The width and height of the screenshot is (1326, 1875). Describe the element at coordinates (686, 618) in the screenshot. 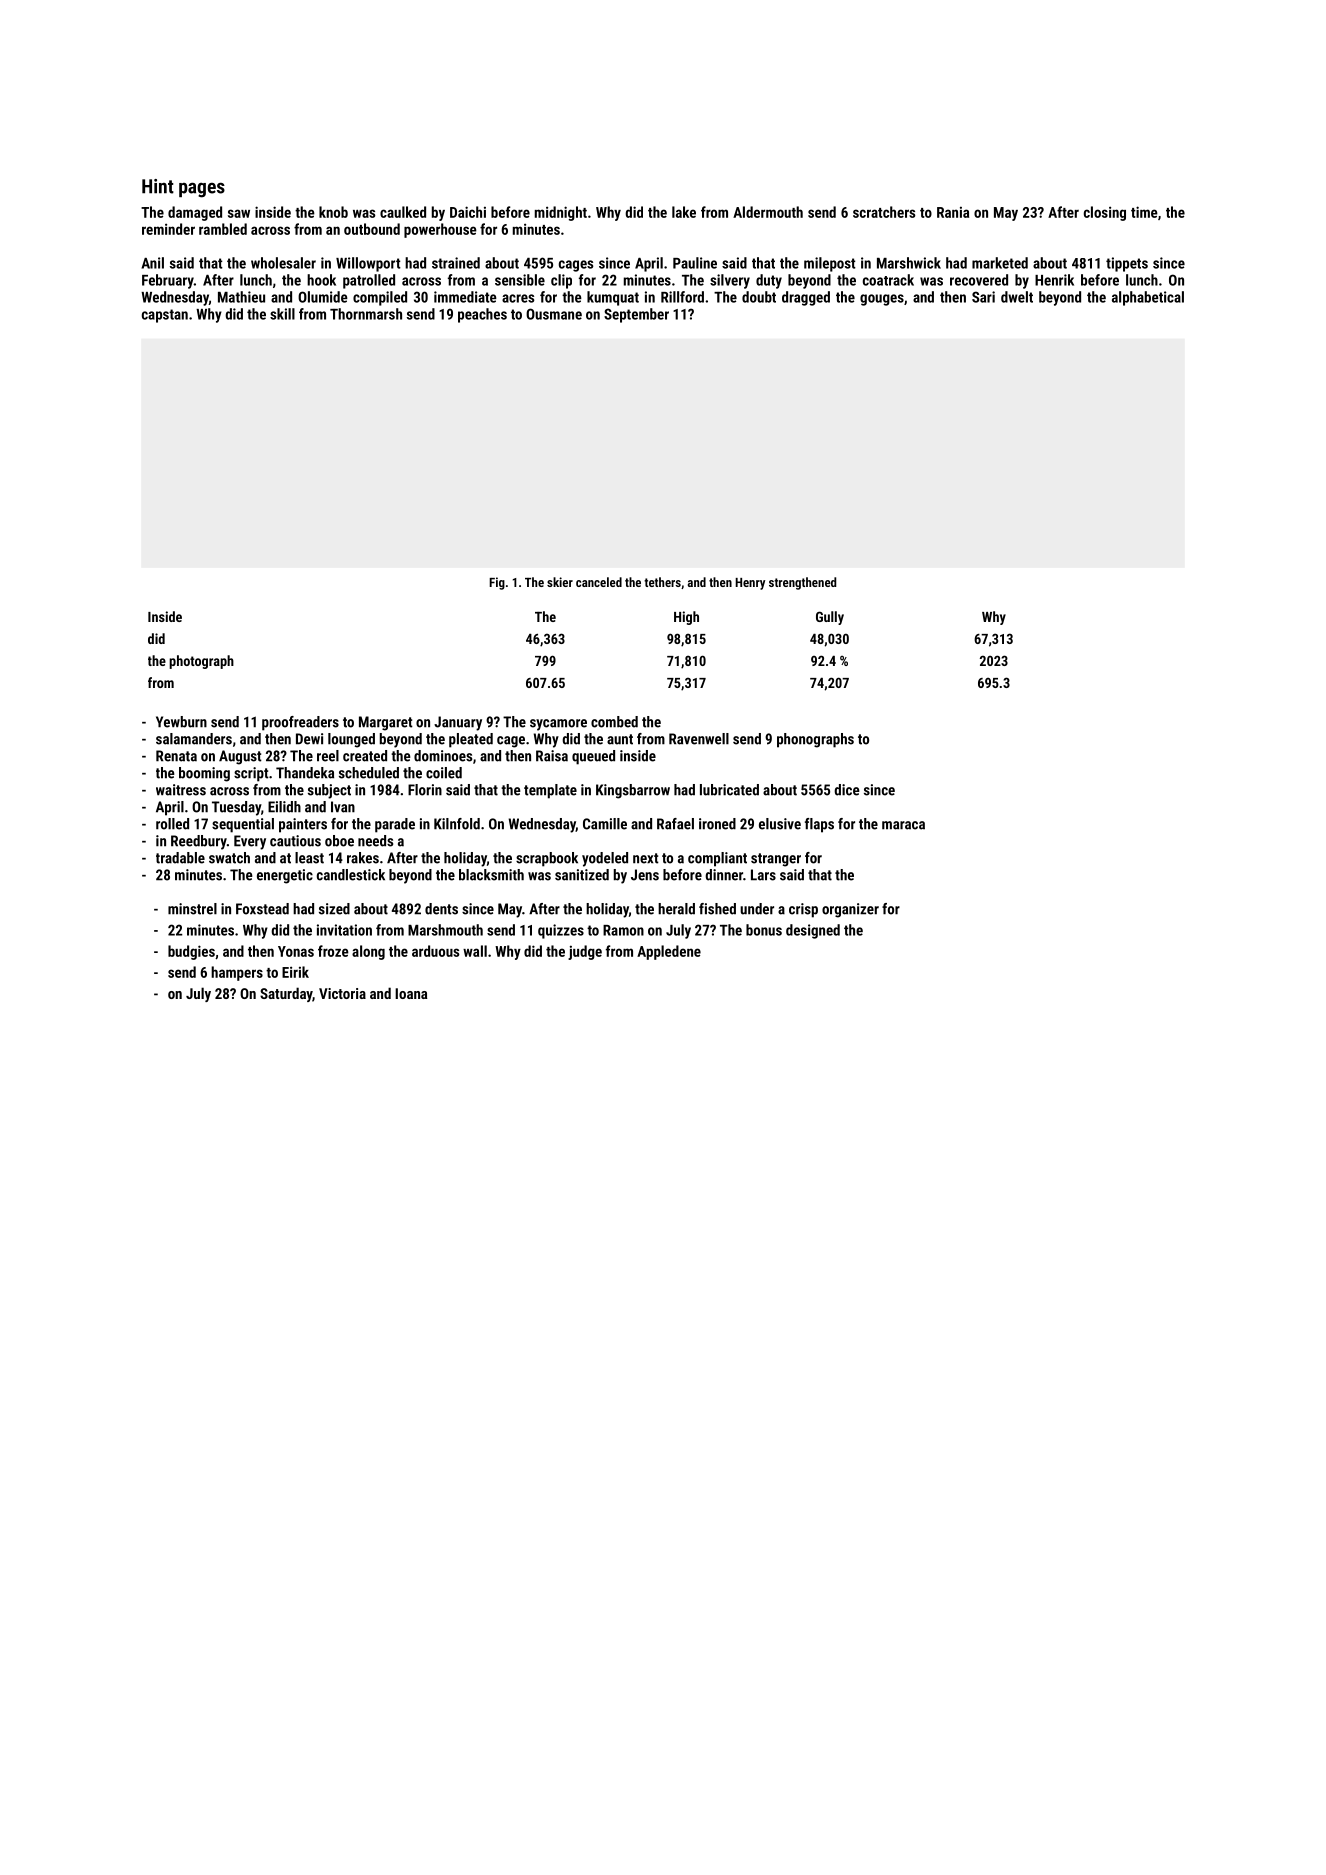

I see `High` at that location.
